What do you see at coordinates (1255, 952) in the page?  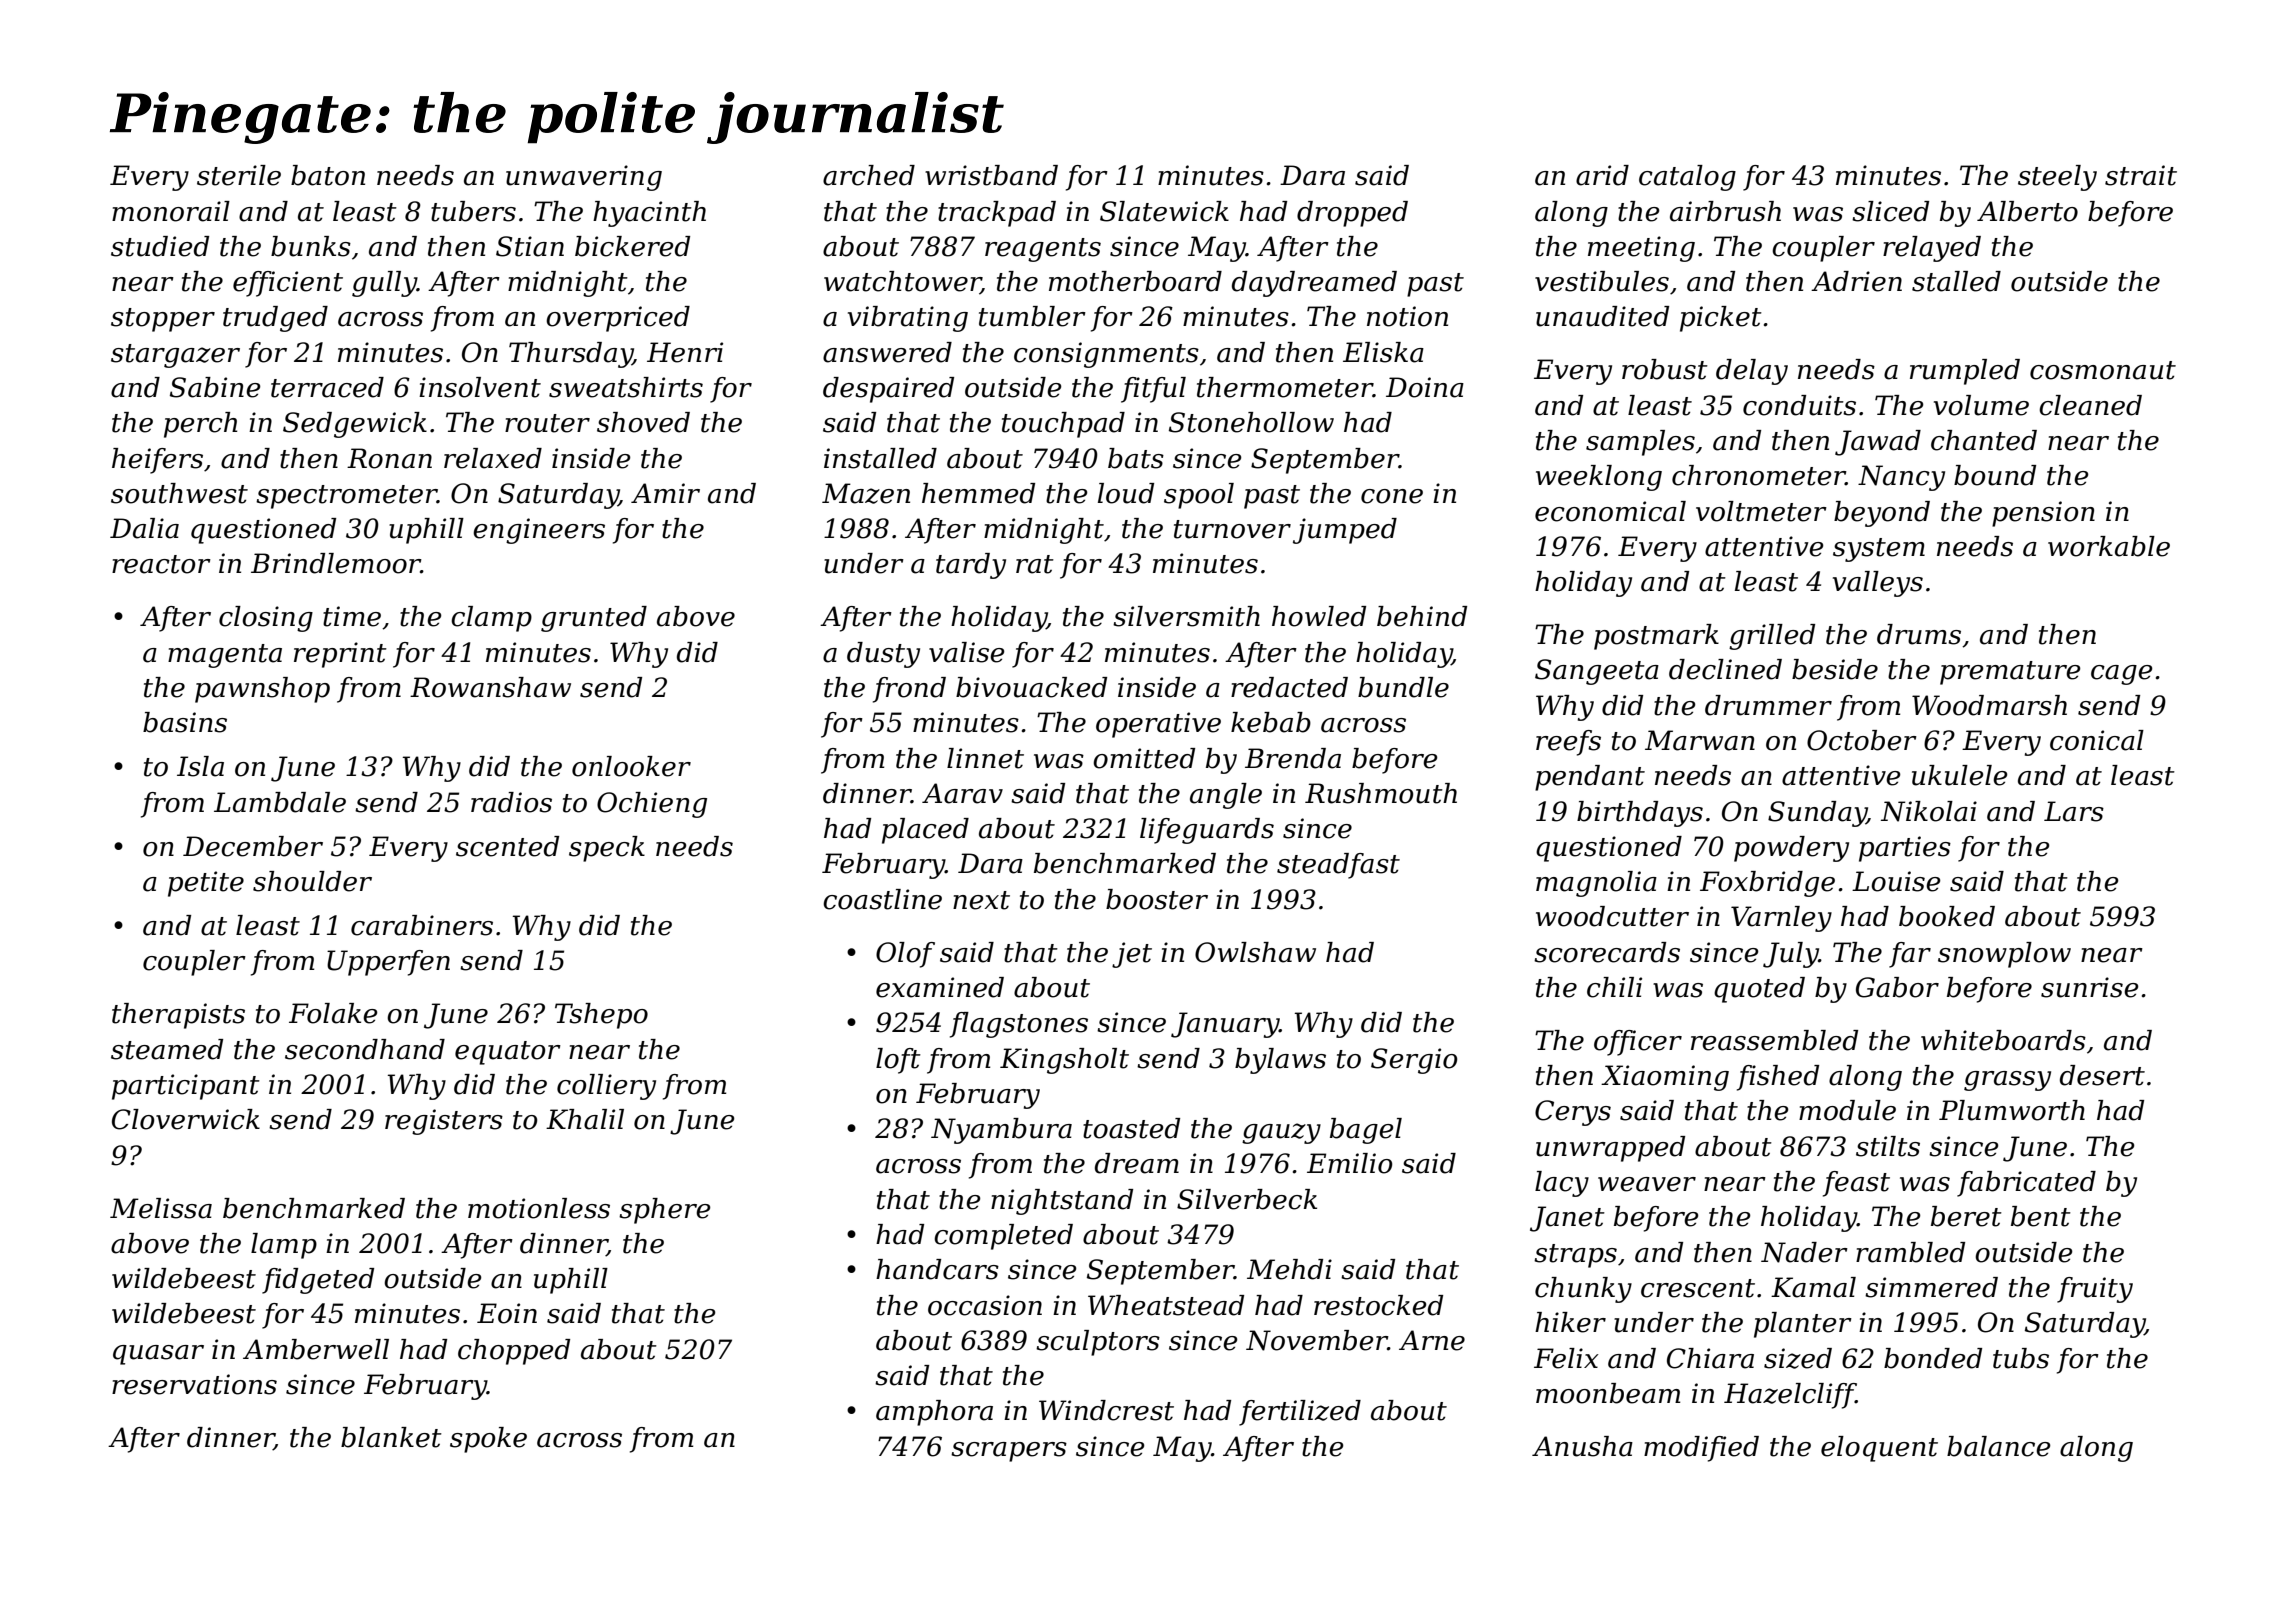 I see `Owlshaw` at bounding box center [1255, 952].
